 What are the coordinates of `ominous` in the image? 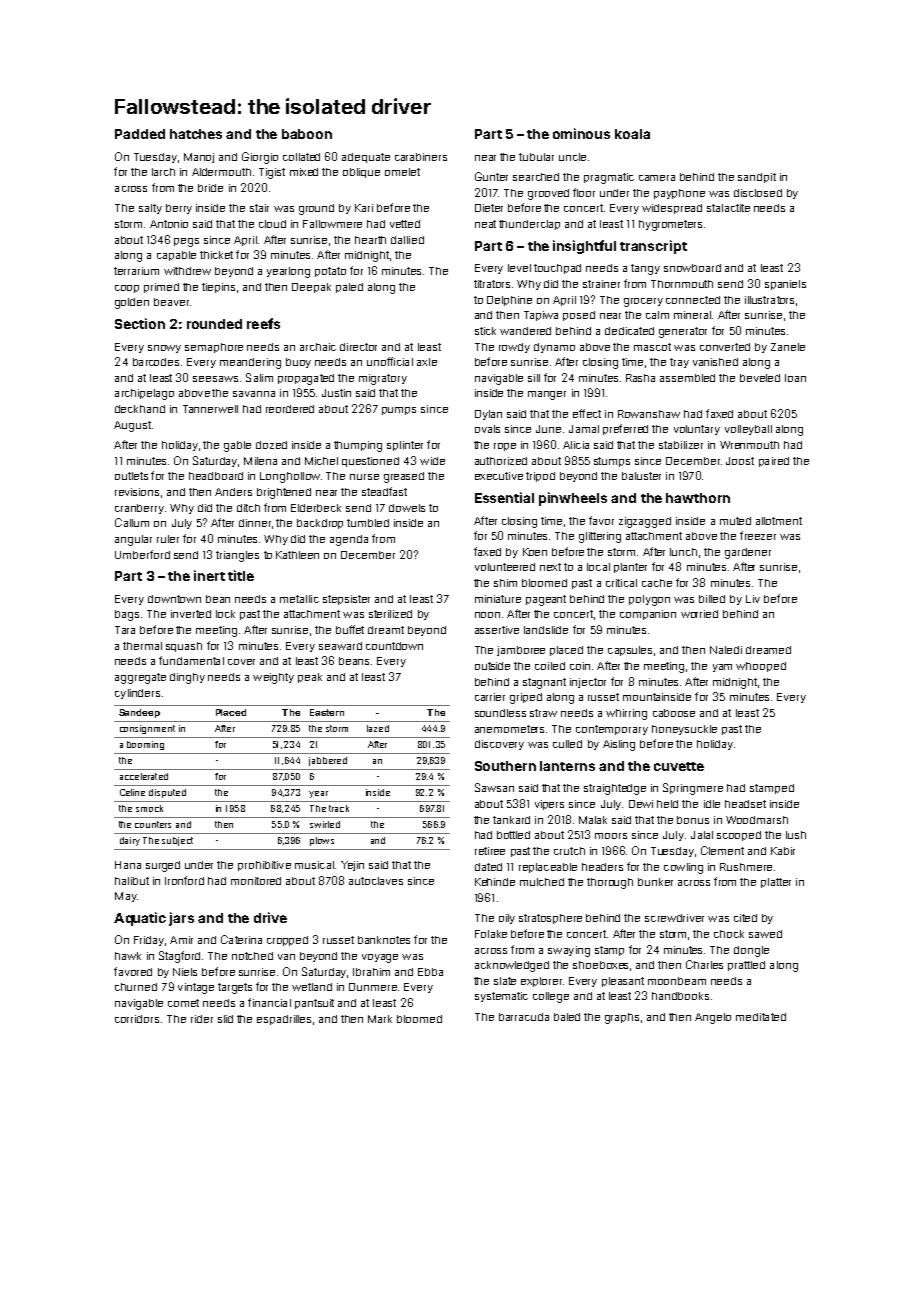 It's located at (581, 133).
